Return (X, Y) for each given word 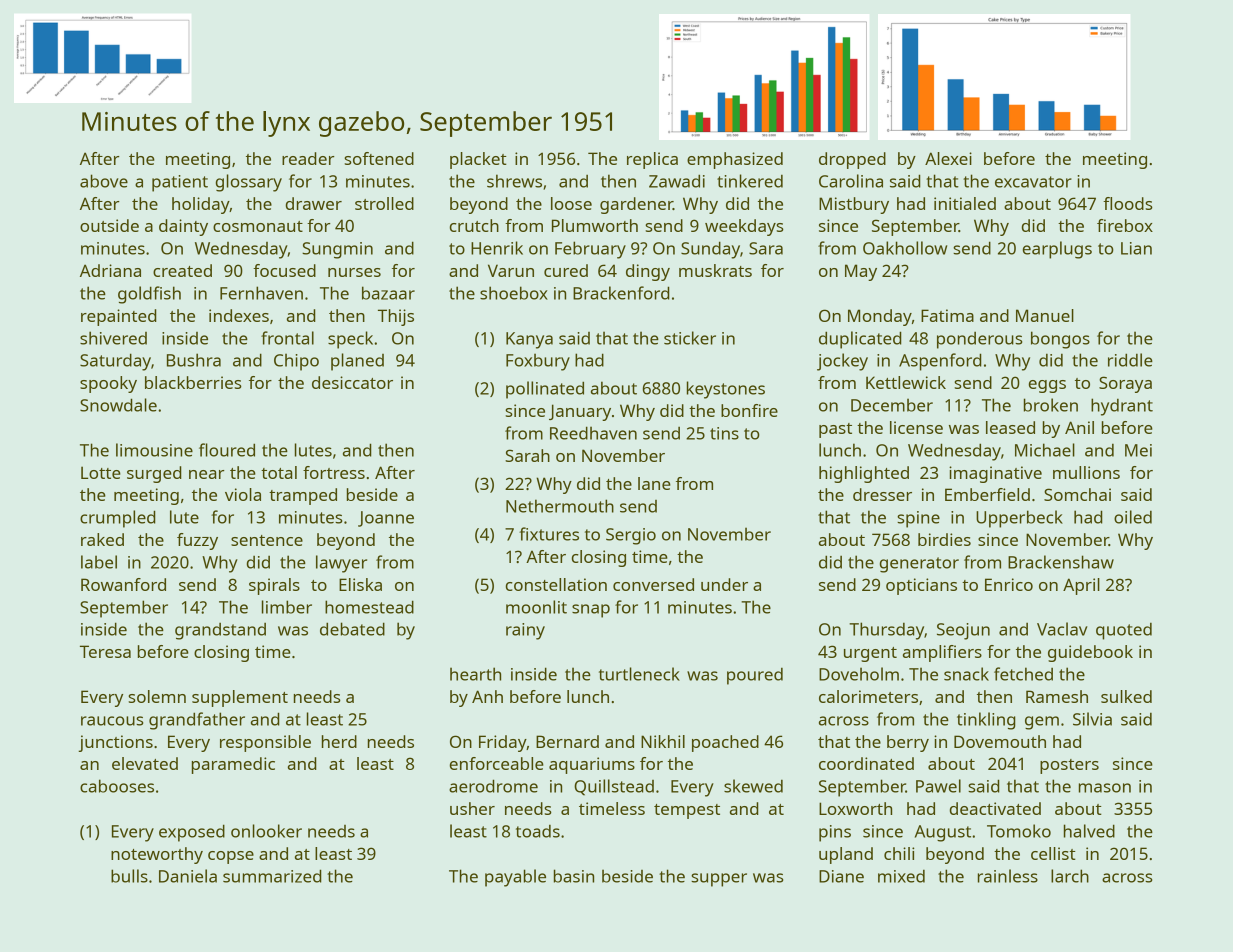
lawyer (341, 564)
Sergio (631, 536)
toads (538, 831)
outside (109, 225)
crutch (474, 225)
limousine (154, 450)
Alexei (948, 158)
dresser (882, 494)
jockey (842, 362)
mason (1105, 788)
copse (231, 857)
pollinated (545, 390)
